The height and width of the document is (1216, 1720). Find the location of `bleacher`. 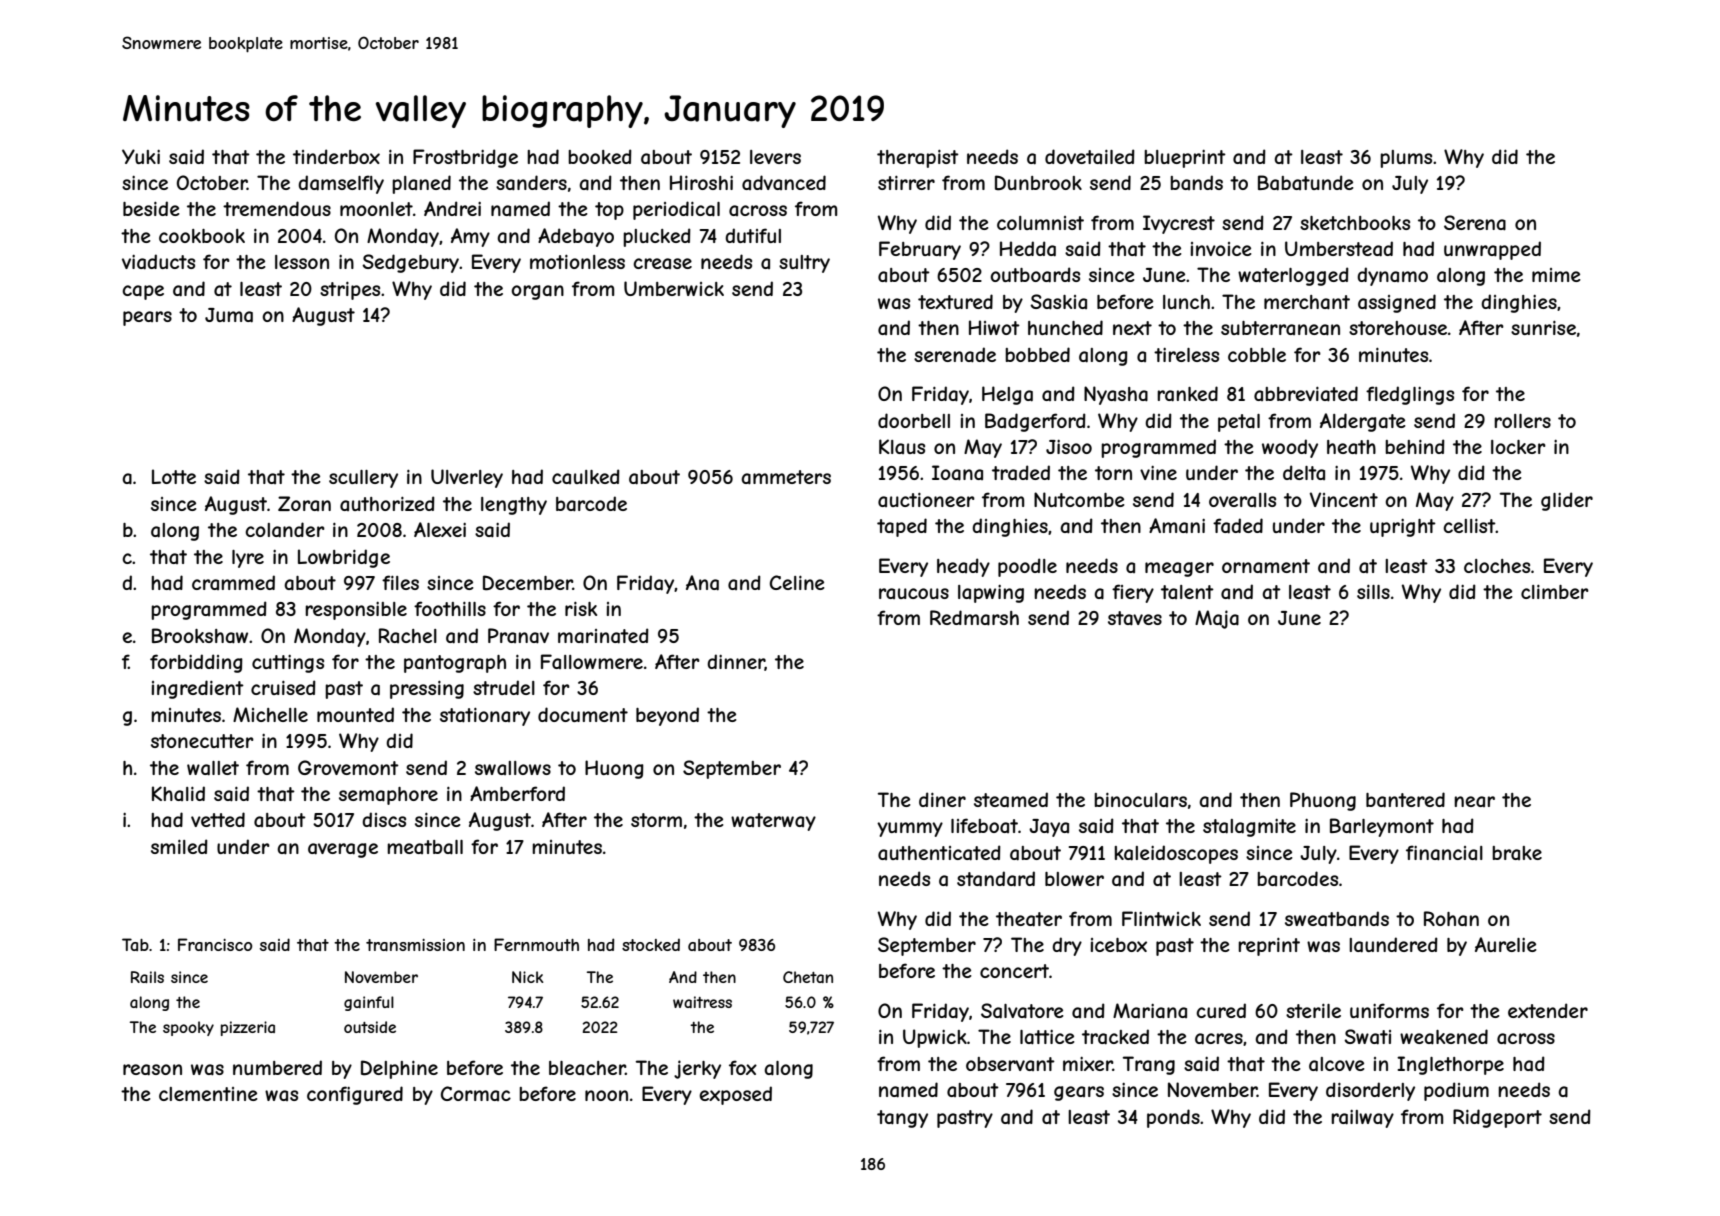

bleacher is located at coordinates (587, 1068).
